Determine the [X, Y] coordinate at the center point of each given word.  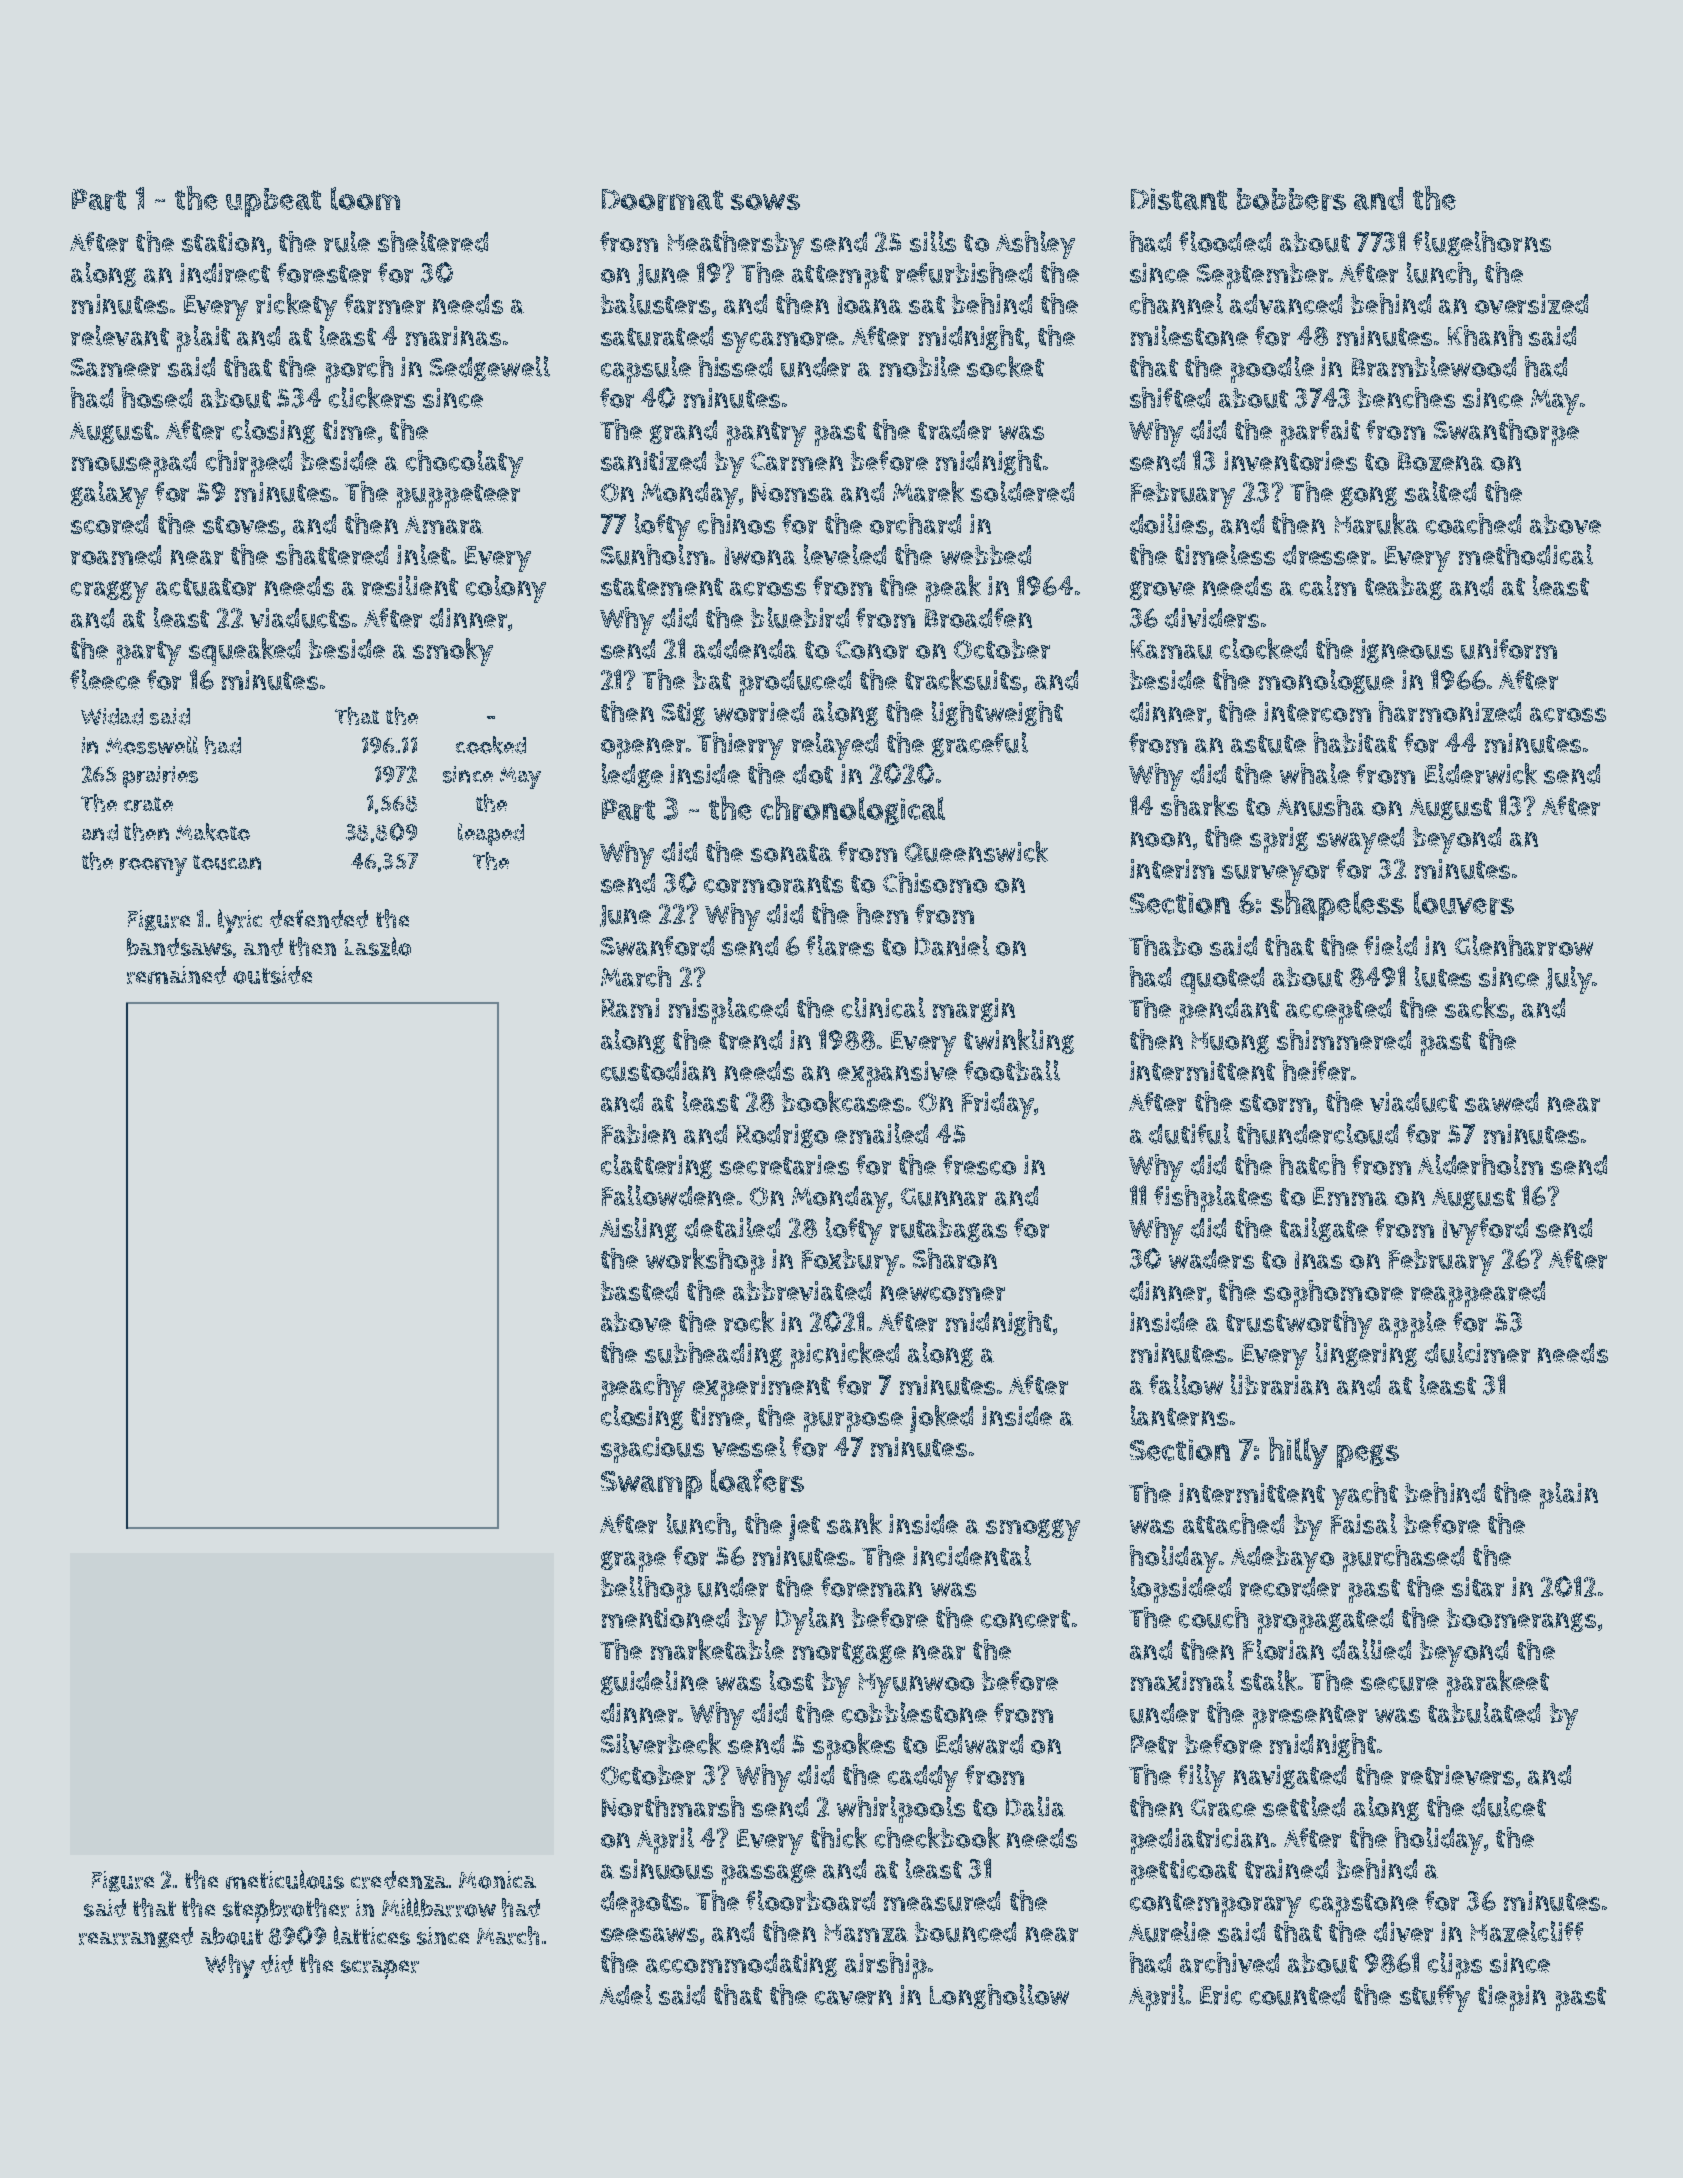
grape [633, 1561]
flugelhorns [1482, 243]
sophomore [1333, 1293]
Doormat [662, 200]
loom [365, 198]
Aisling [638, 1229]
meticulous [285, 1879]
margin [974, 1010]
